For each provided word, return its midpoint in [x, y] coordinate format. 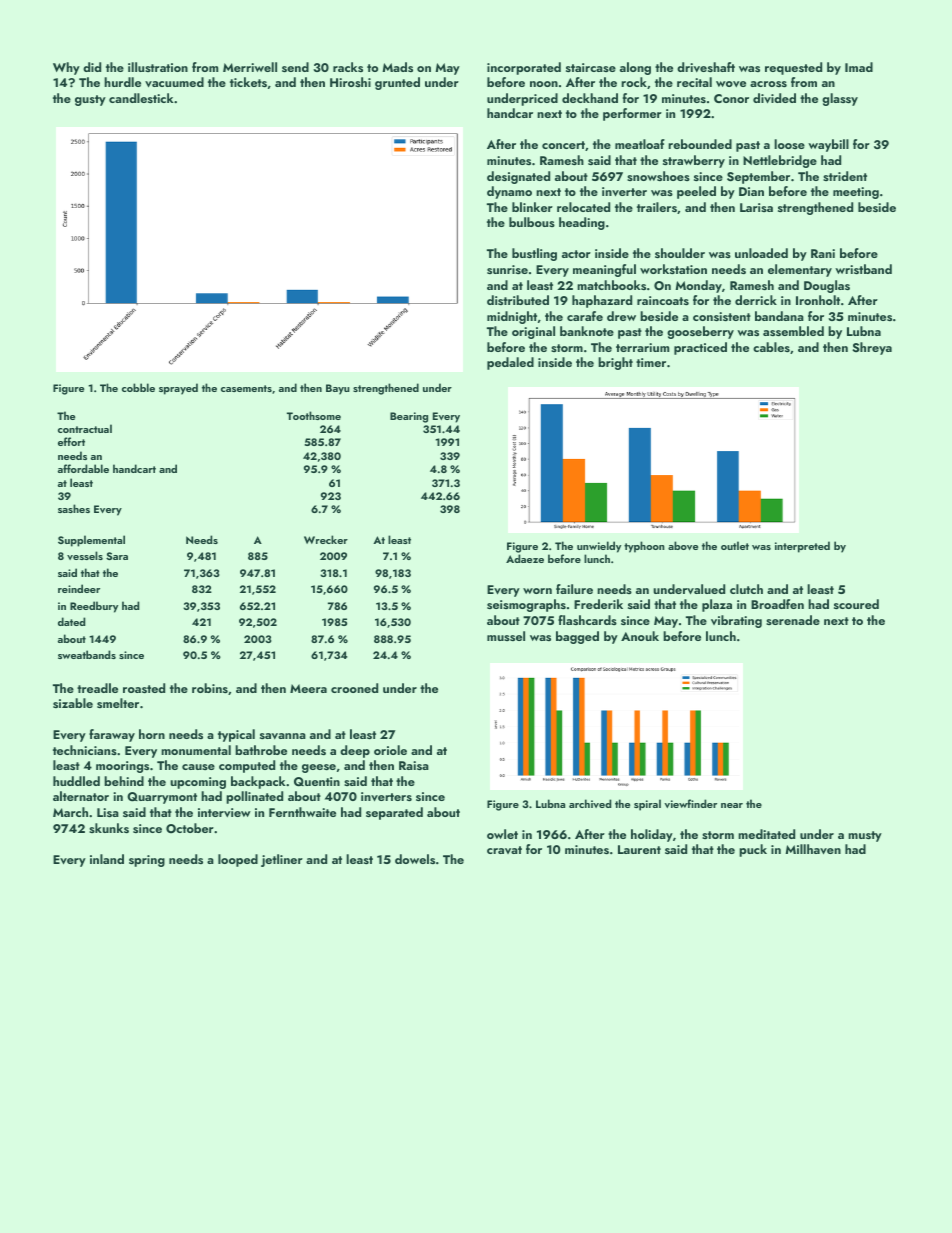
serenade [793, 620]
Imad [859, 67]
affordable [83, 468]
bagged [577, 637]
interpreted [802, 547]
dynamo [509, 192]
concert [563, 145]
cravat [504, 850]
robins [210, 688]
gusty [90, 100]
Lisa [108, 812]
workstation [673, 269]
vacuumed [174, 82]
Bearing [409, 417]
